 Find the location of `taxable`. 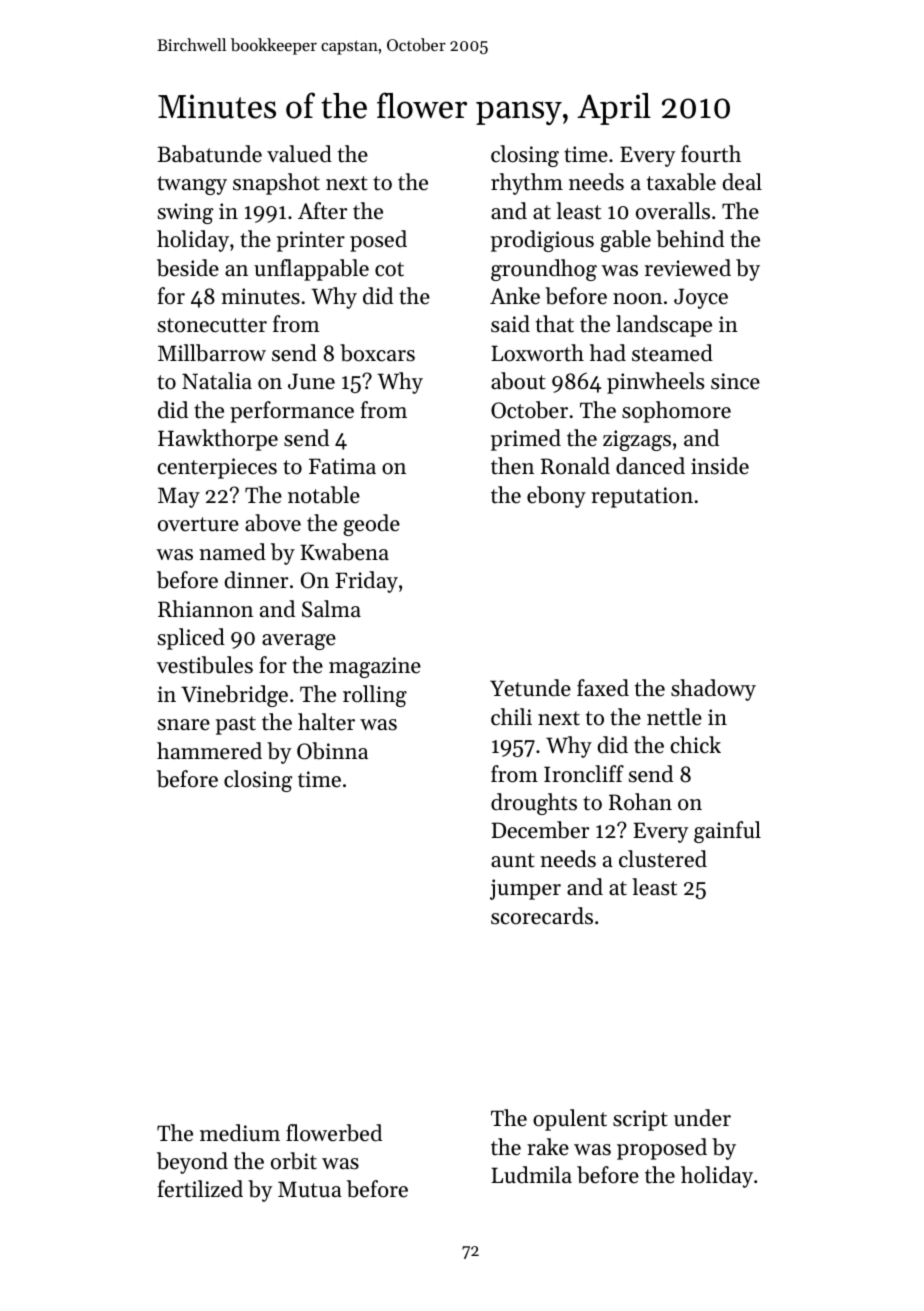

taxable is located at coordinates (681, 182).
